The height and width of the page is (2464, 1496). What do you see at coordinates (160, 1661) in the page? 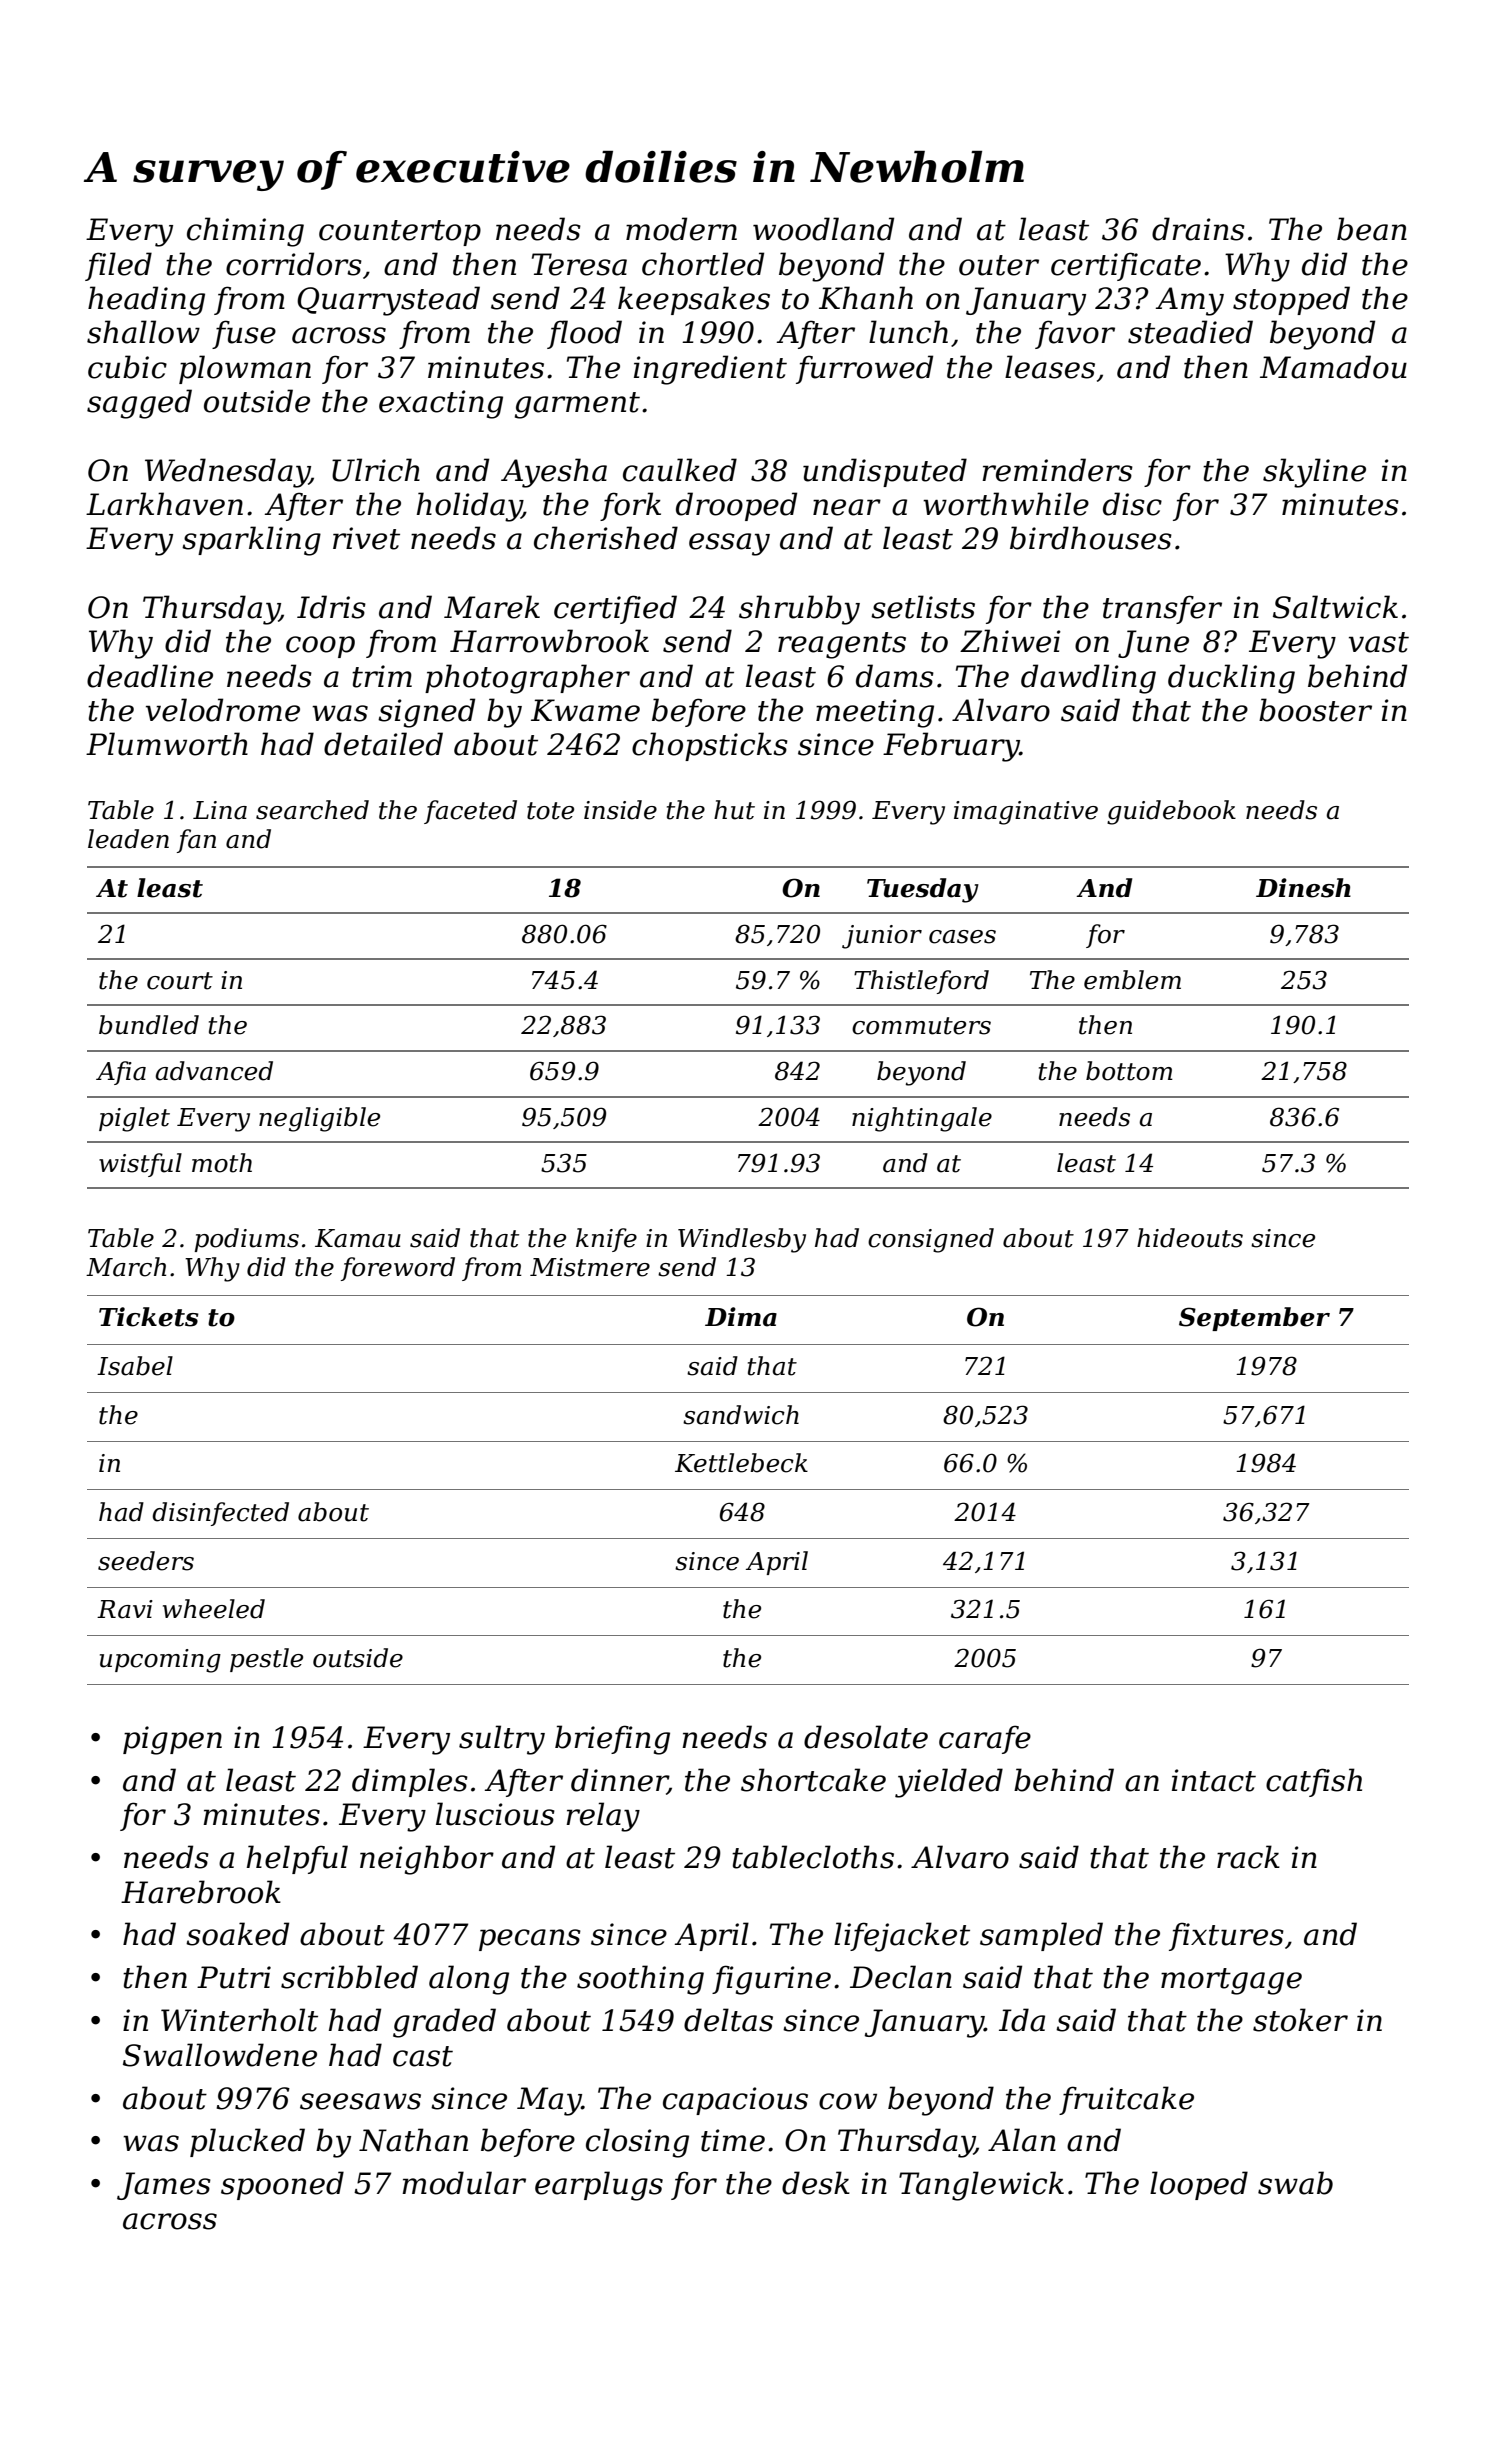
I see `upcoming` at bounding box center [160, 1661].
